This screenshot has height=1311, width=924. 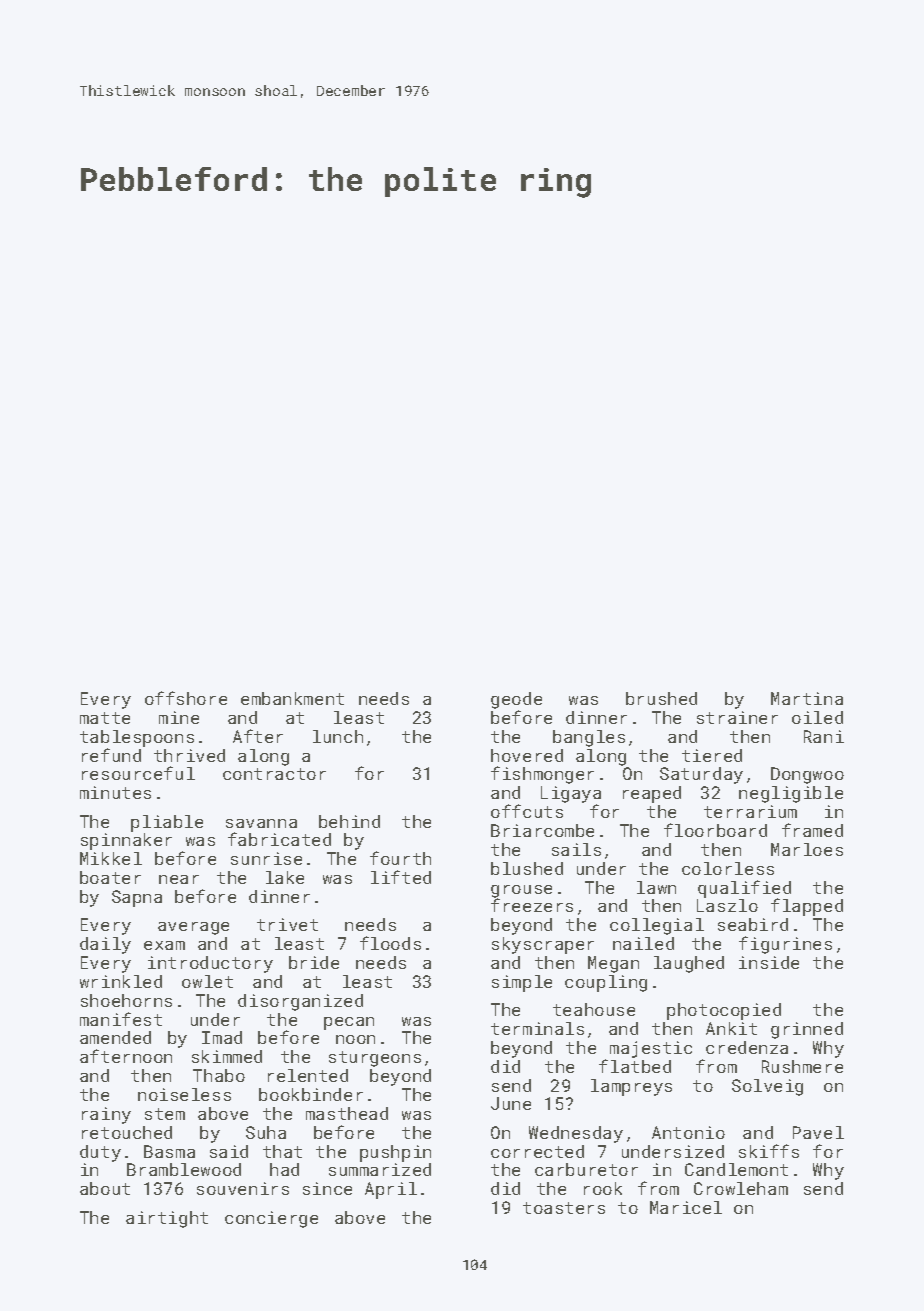 What do you see at coordinates (111, 858) in the screenshot?
I see `Mikkel` at bounding box center [111, 858].
